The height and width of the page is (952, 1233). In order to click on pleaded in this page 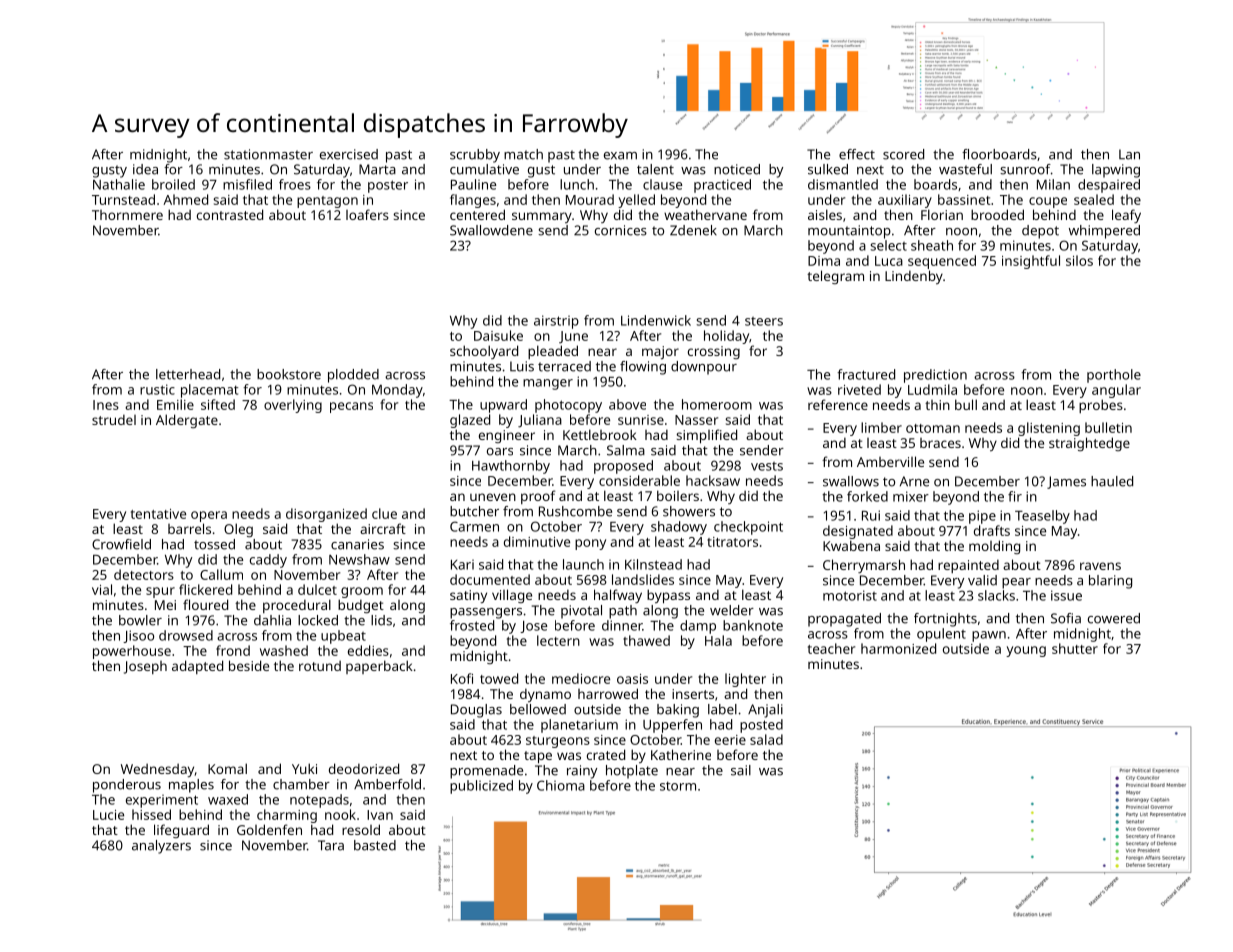, I will do `click(553, 352)`.
